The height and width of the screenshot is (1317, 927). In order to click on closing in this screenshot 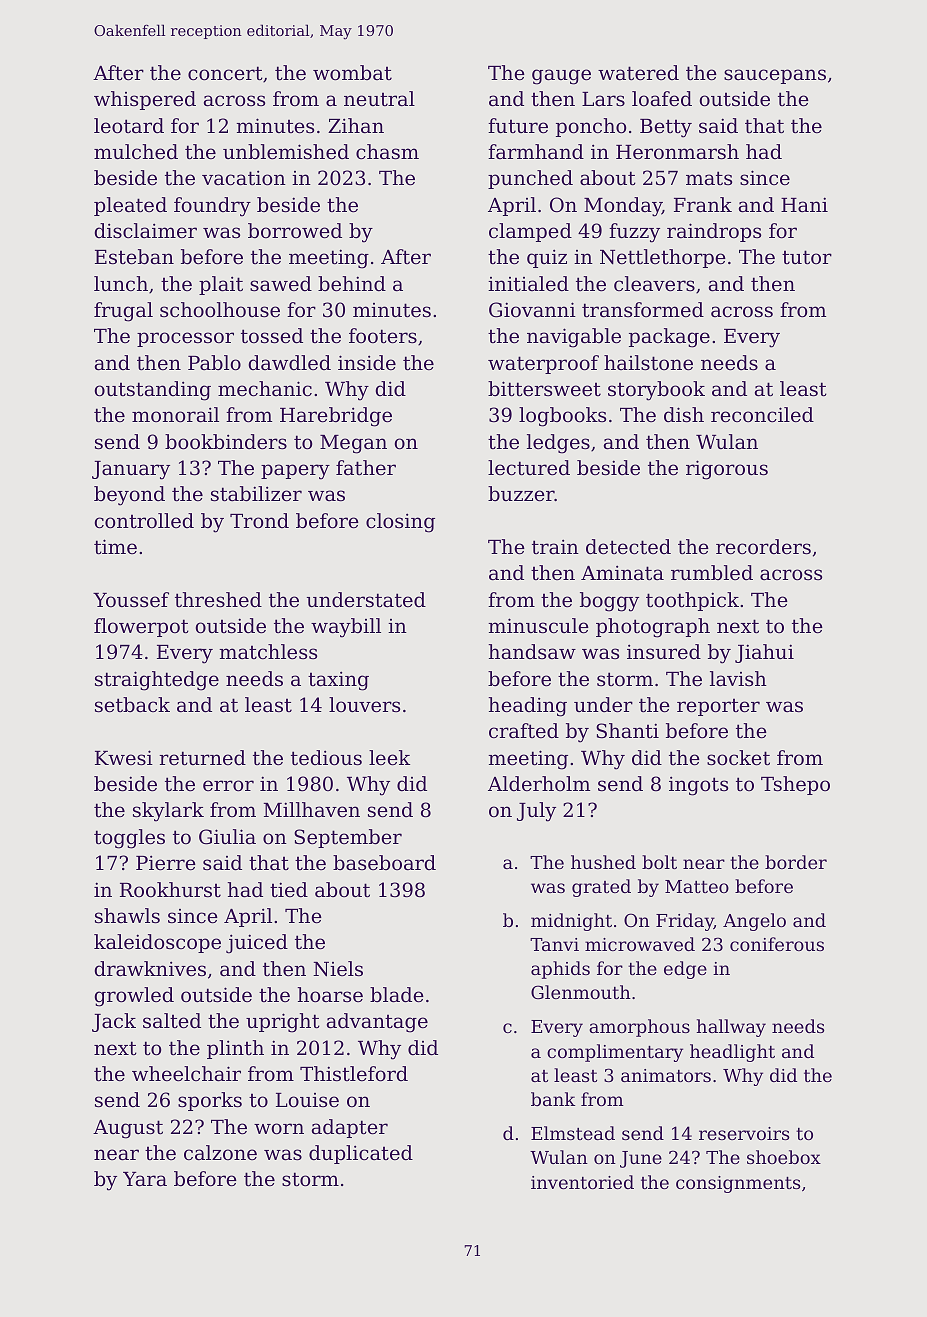, I will do `click(400, 523)`.
